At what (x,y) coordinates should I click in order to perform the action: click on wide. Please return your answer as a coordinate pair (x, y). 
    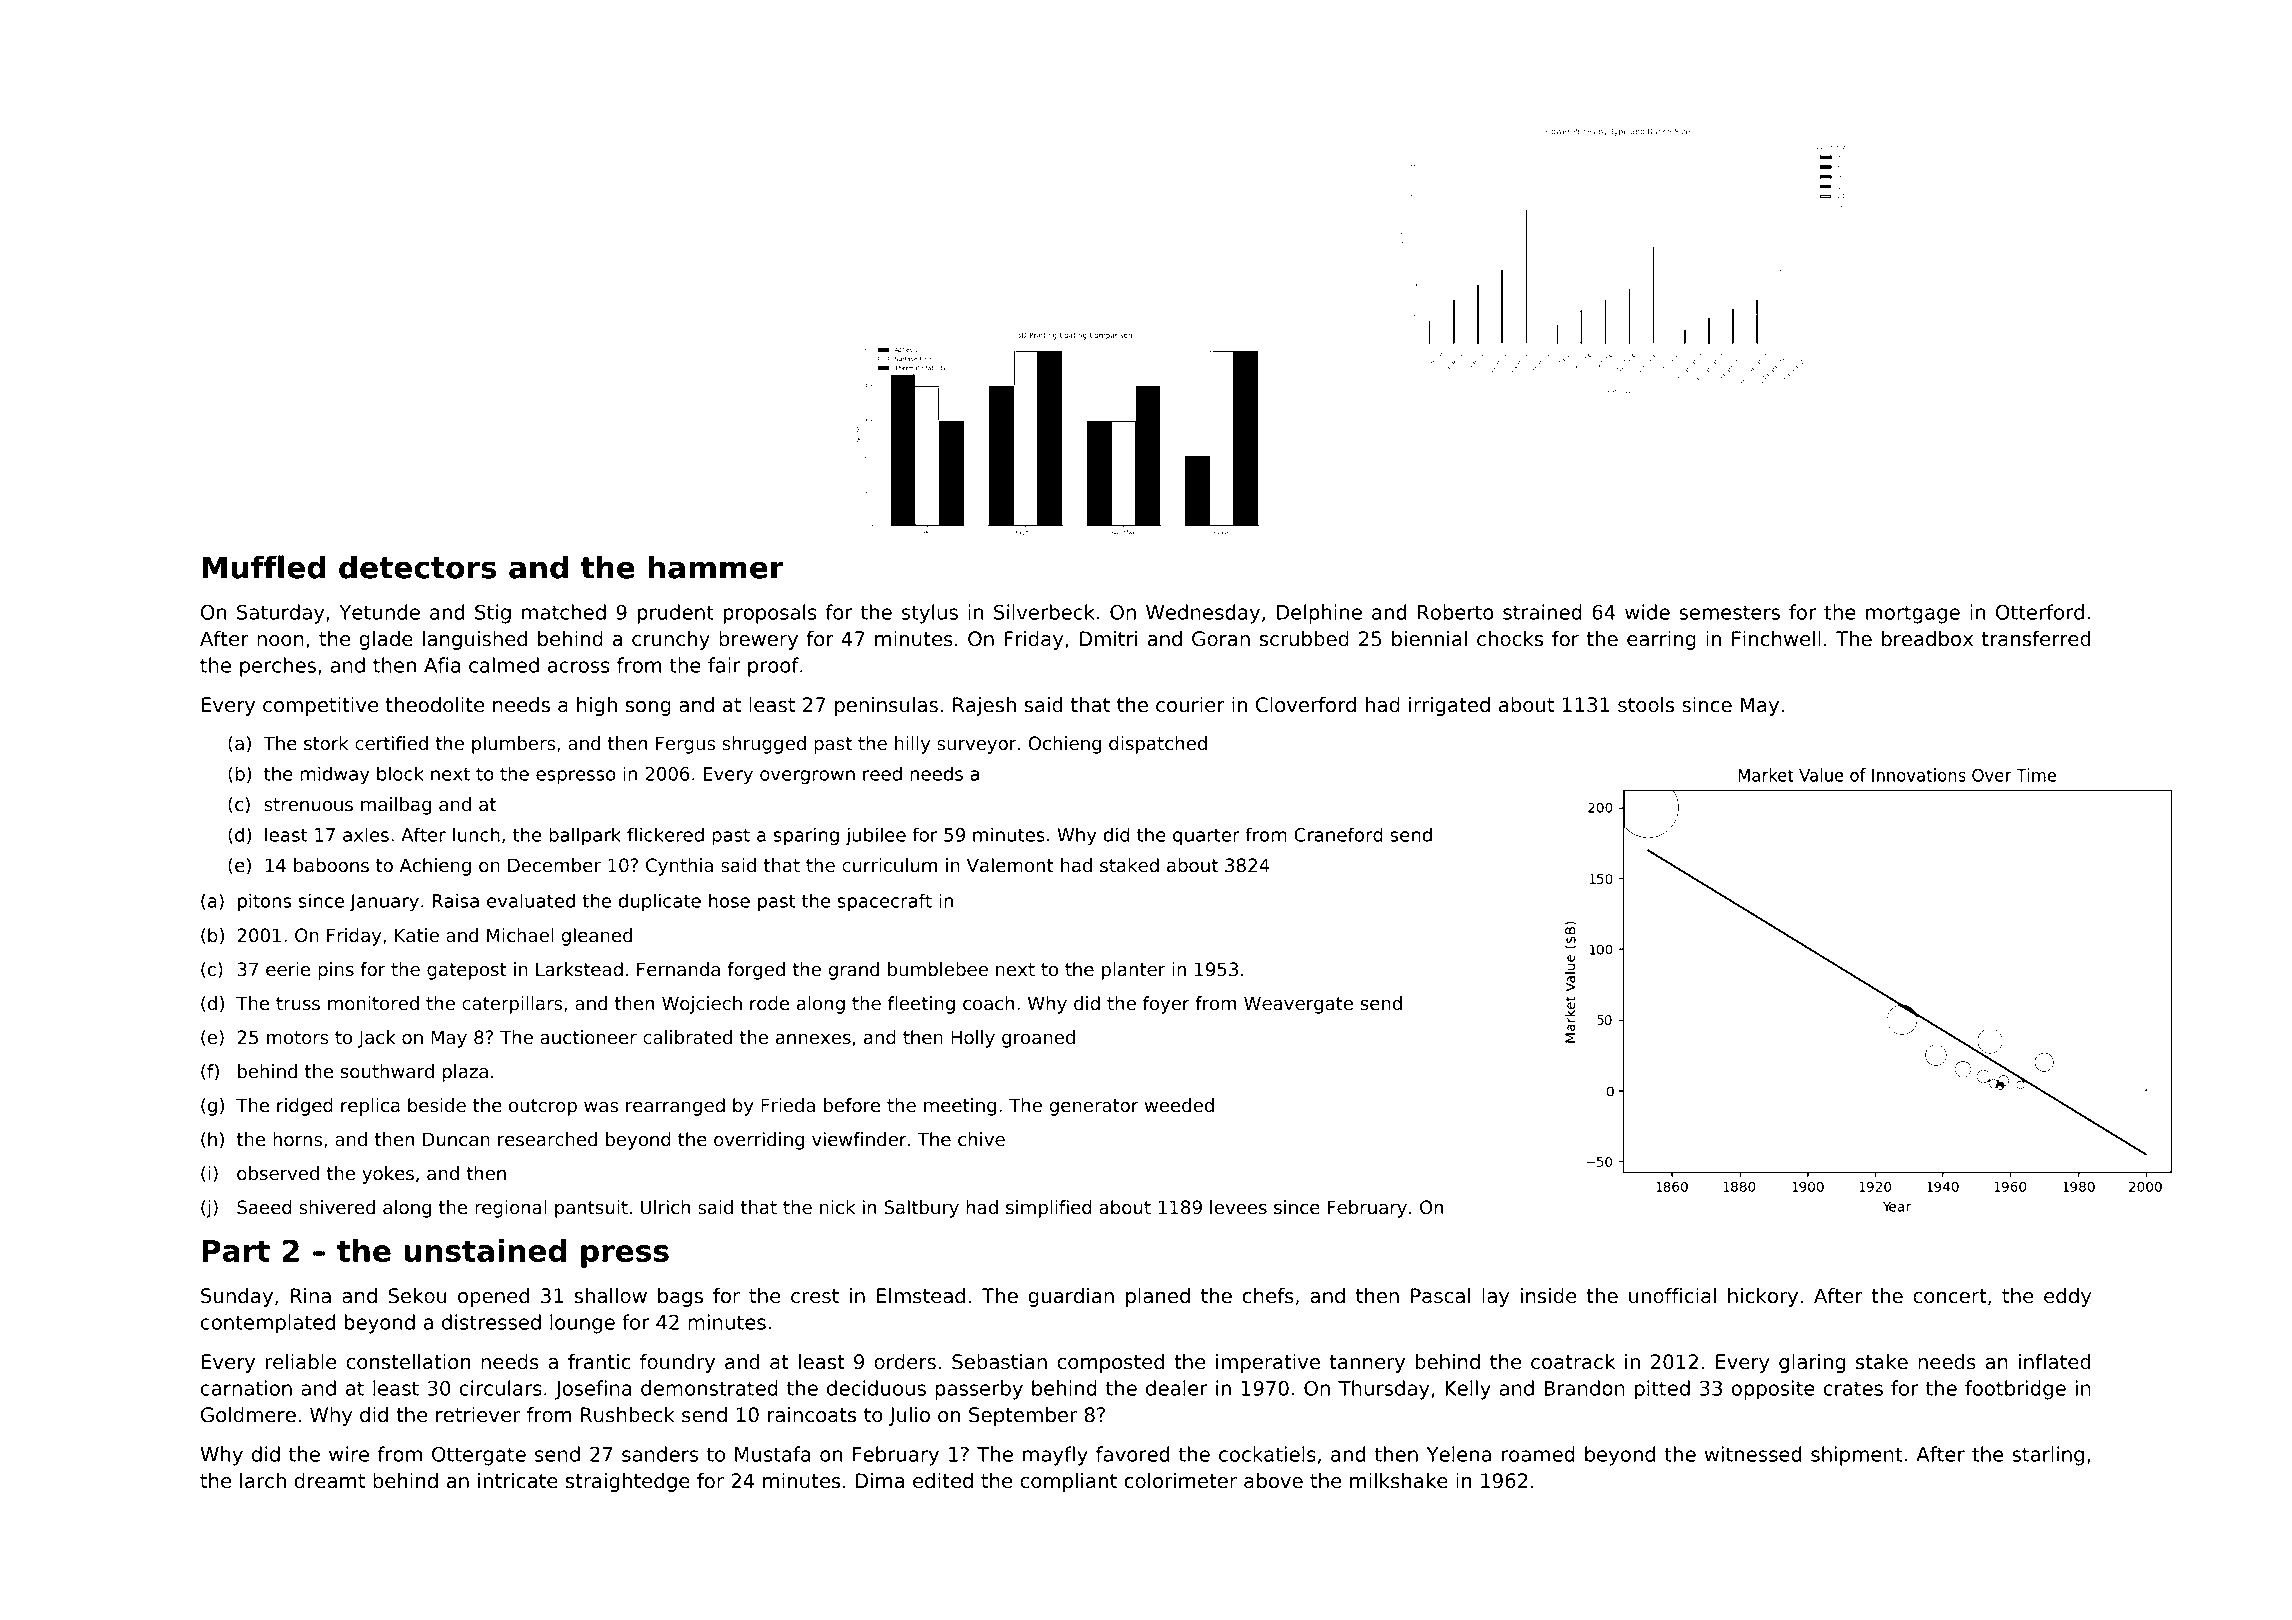
    Looking at the image, I should click on (1647, 612).
